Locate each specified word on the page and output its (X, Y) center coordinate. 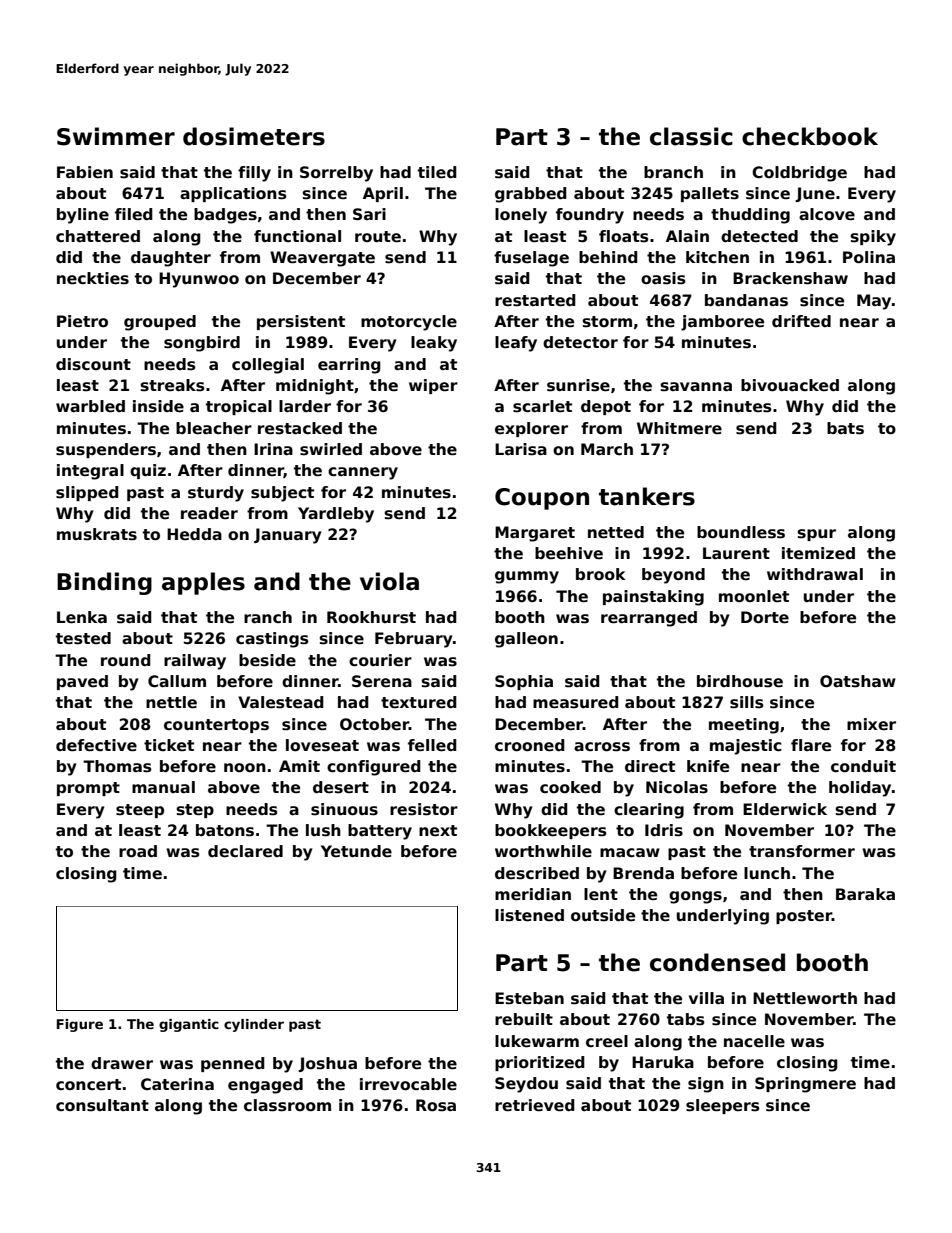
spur (817, 535)
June (815, 194)
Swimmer (116, 136)
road (138, 851)
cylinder (254, 1025)
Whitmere (679, 428)
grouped (160, 323)
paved (82, 682)
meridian (533, 894)
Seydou (526, 1085)
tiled (437, 172)
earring (349, 366)
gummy (527, 577)
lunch (767, 873)
